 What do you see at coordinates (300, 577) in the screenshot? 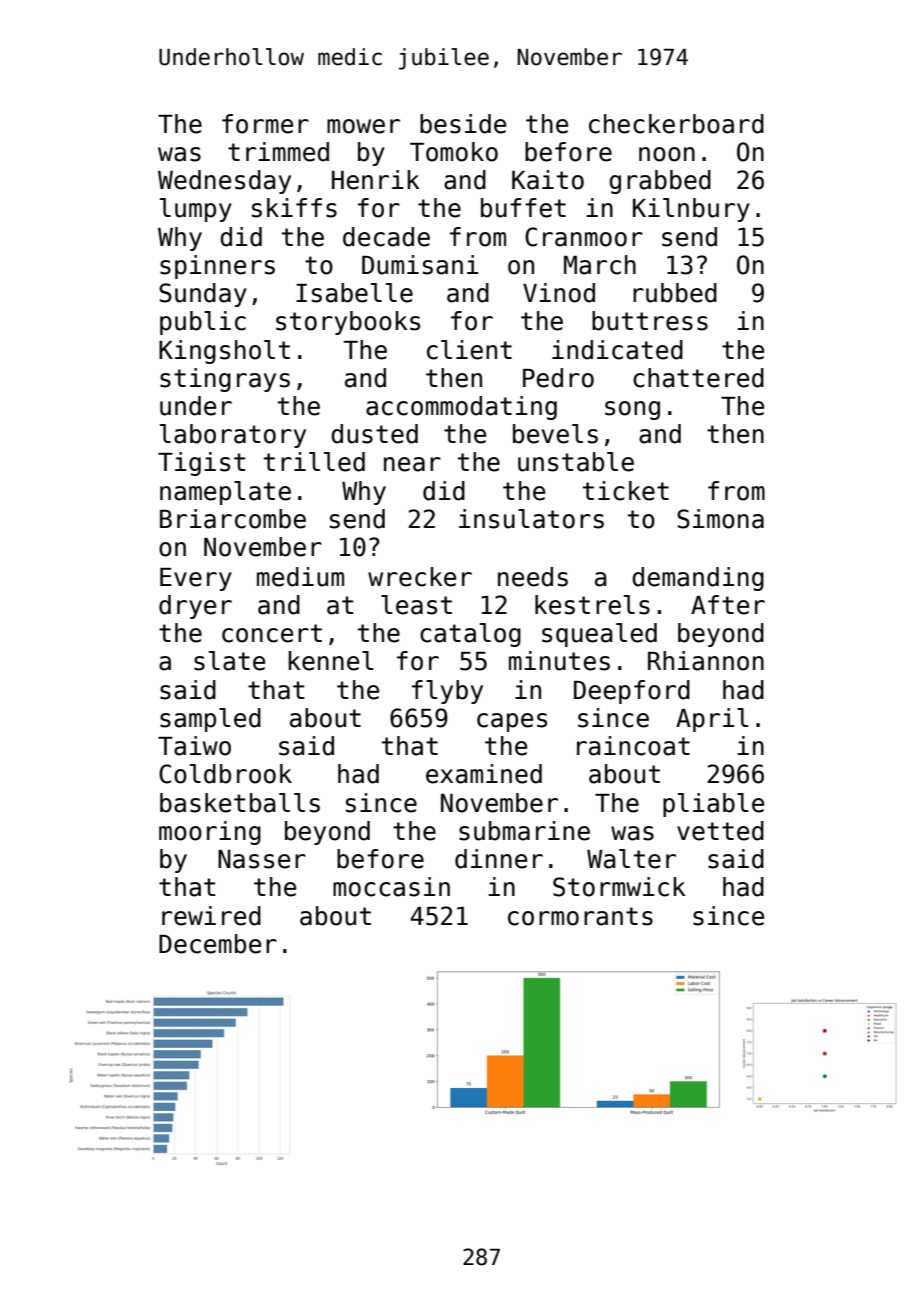
I see `medium` at bounding box center [300, 577].
